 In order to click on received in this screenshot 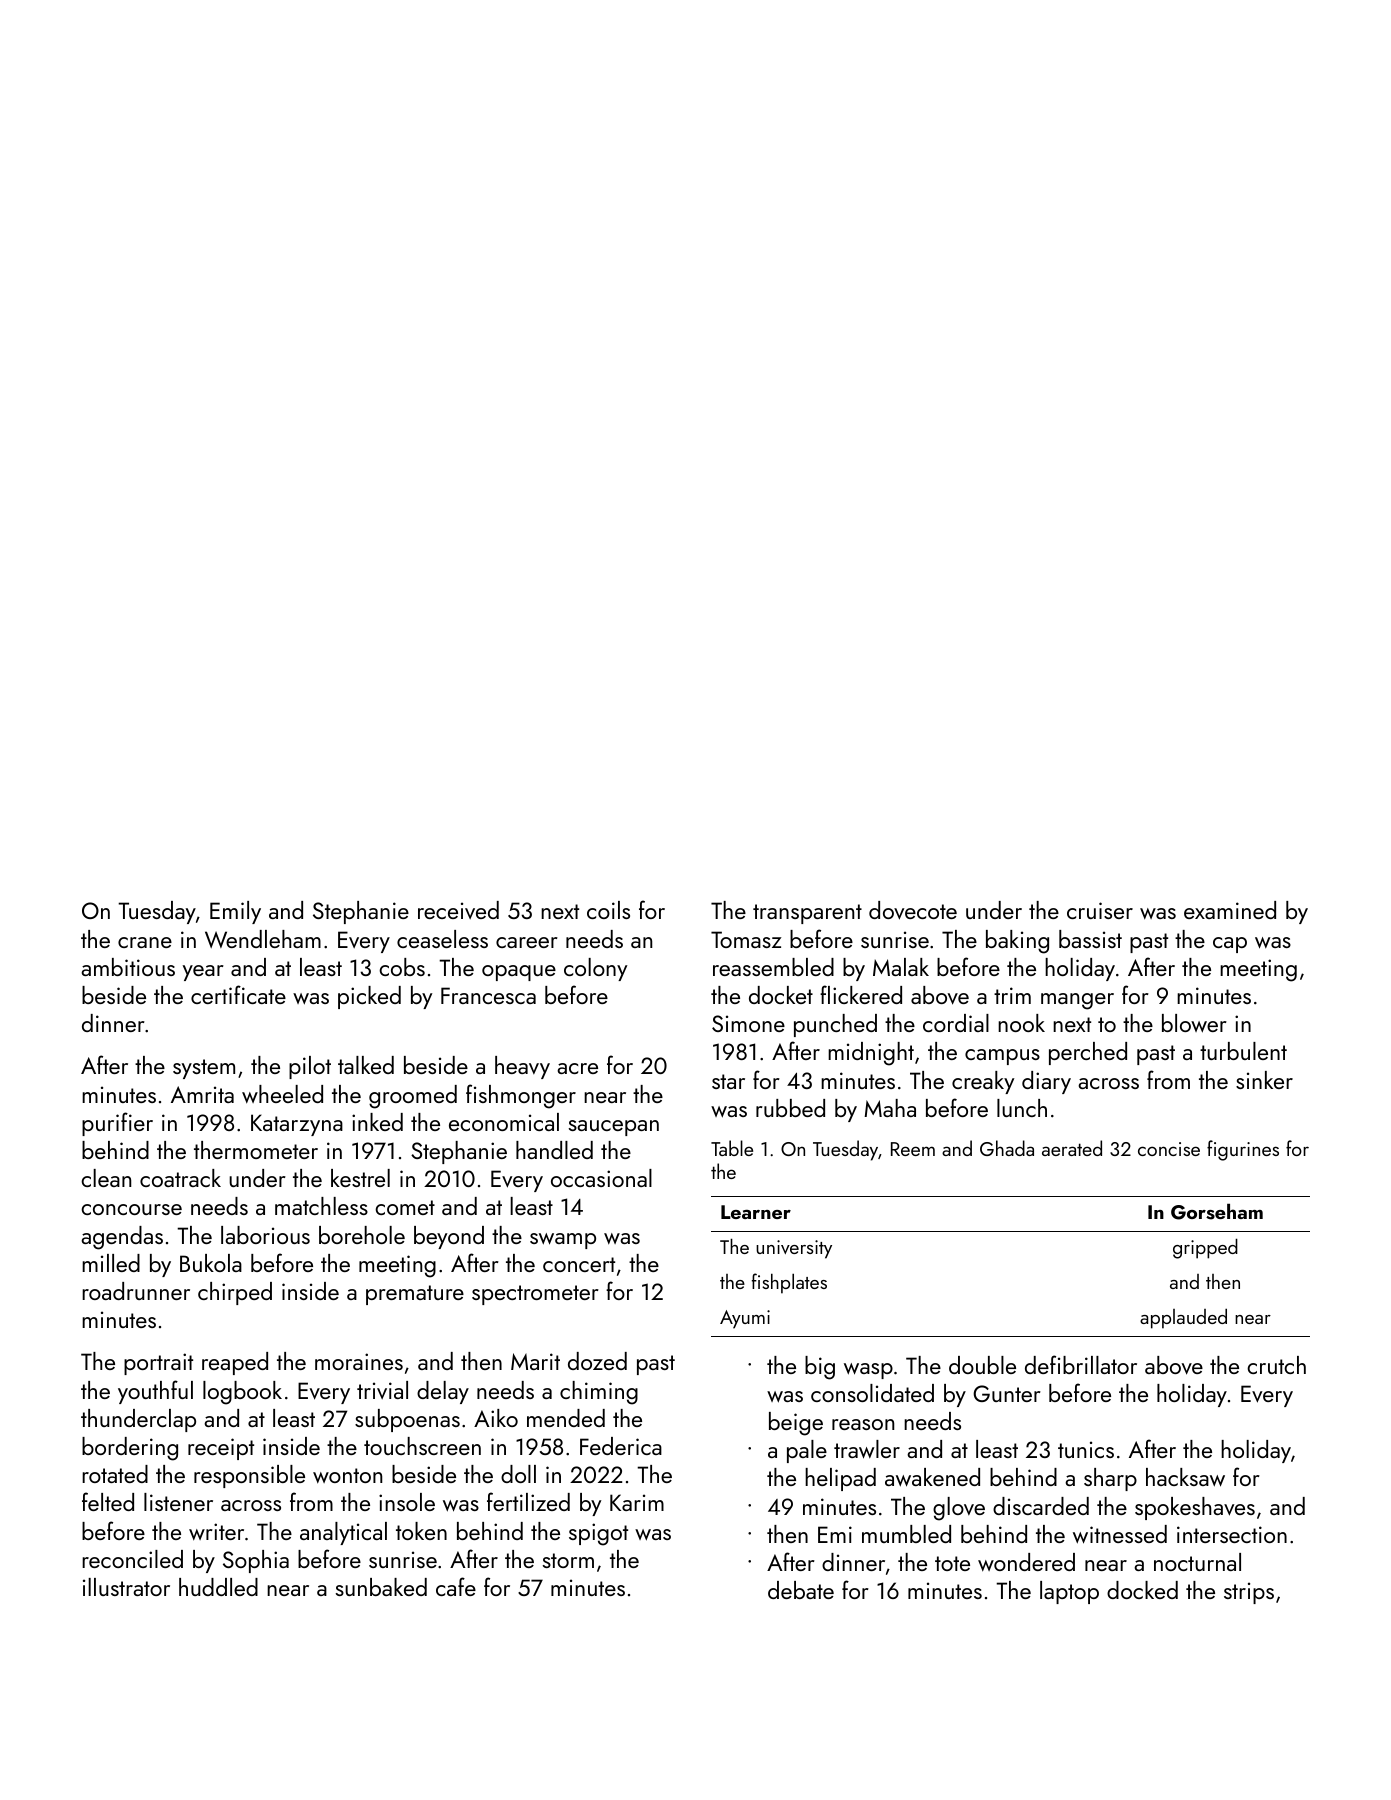, I will do `click(458, 910)`.
